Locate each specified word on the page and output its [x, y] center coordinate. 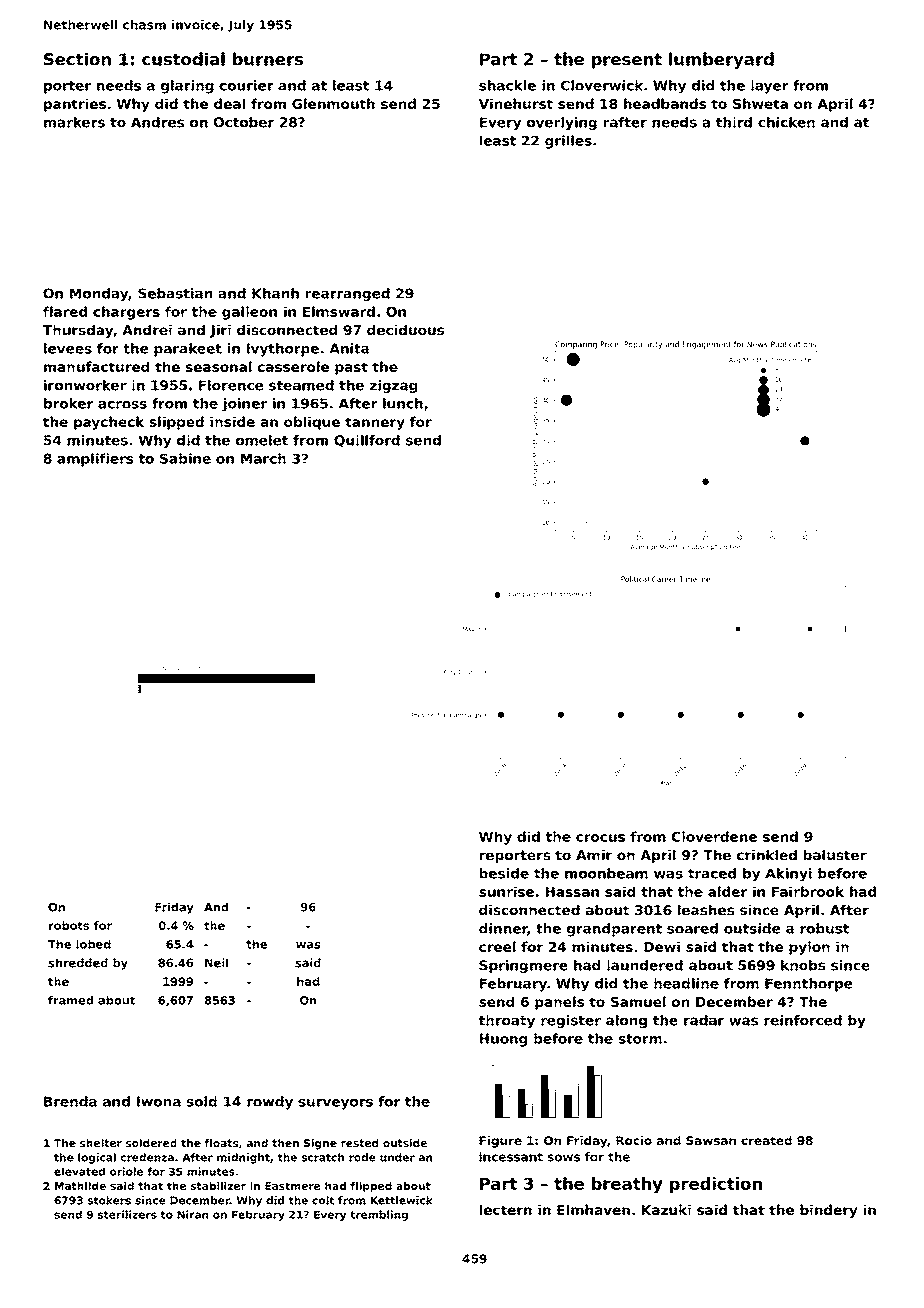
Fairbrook [808, 891]
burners [268, 59]
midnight [243, 1158]
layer [770, 87]
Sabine [185, 458]
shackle [507, 85]
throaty [507, 1021]
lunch [403, 403]
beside [504, 873]
